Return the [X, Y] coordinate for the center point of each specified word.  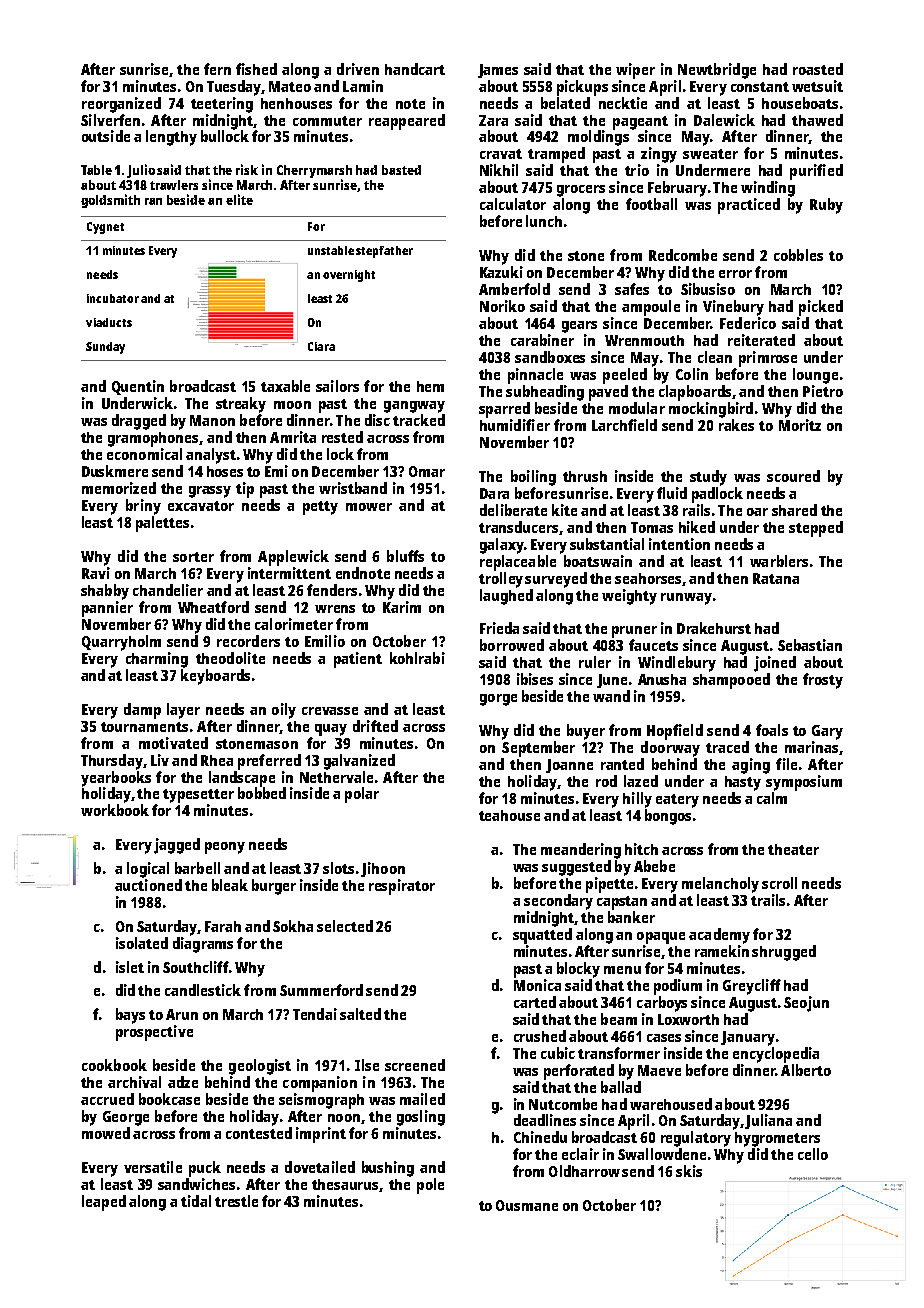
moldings [598, 138]
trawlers [174, 185]
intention [679, 544]
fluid [672, 493]
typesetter [198, 796]
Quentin [138, 387]
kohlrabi [417, 658]
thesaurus [345, 1184]
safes [632, 289]
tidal [196, 1201]
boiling [533, 478]
